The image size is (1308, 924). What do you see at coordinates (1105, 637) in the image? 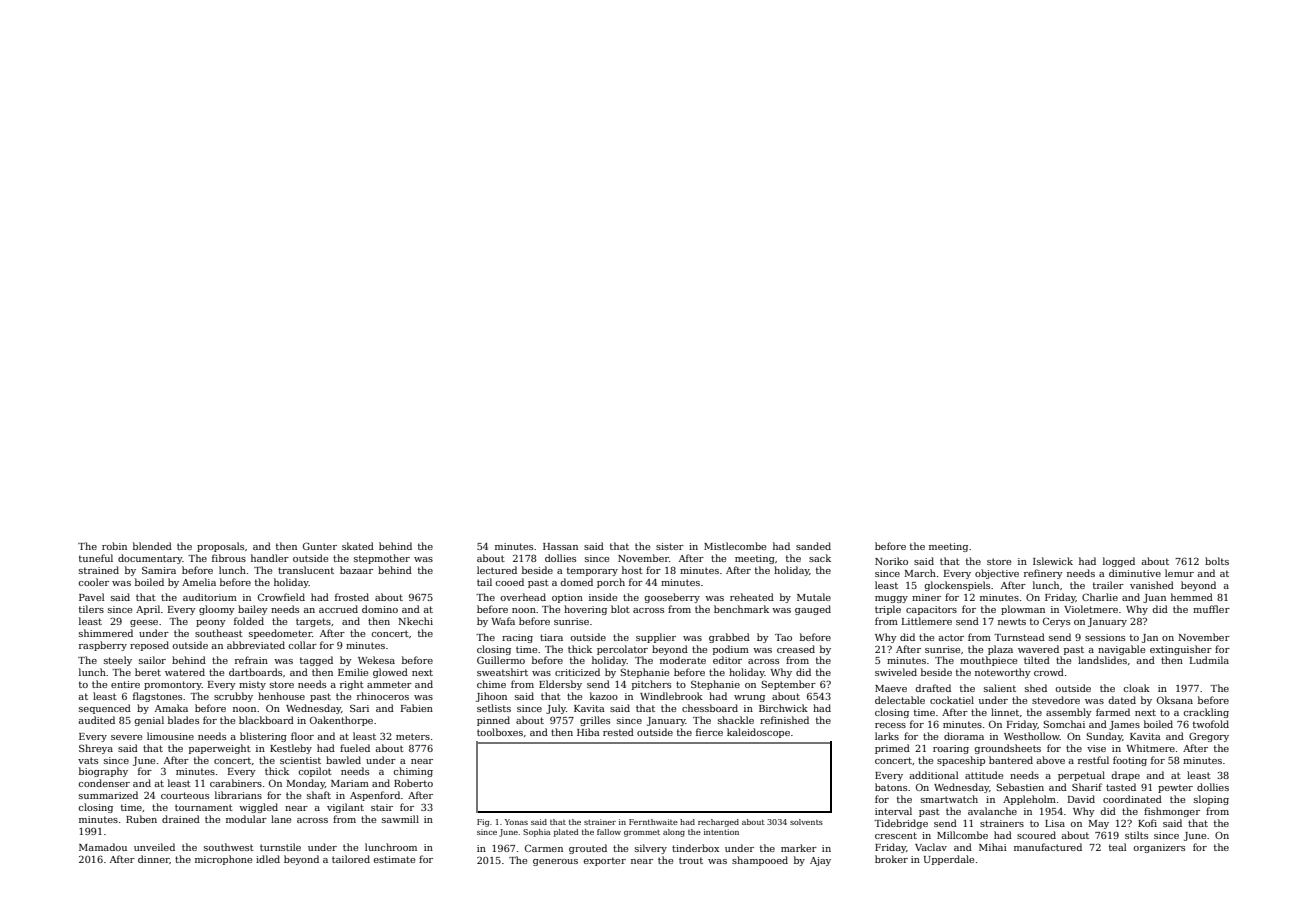
I see `sessions` at bounding box center [1105, 637].
